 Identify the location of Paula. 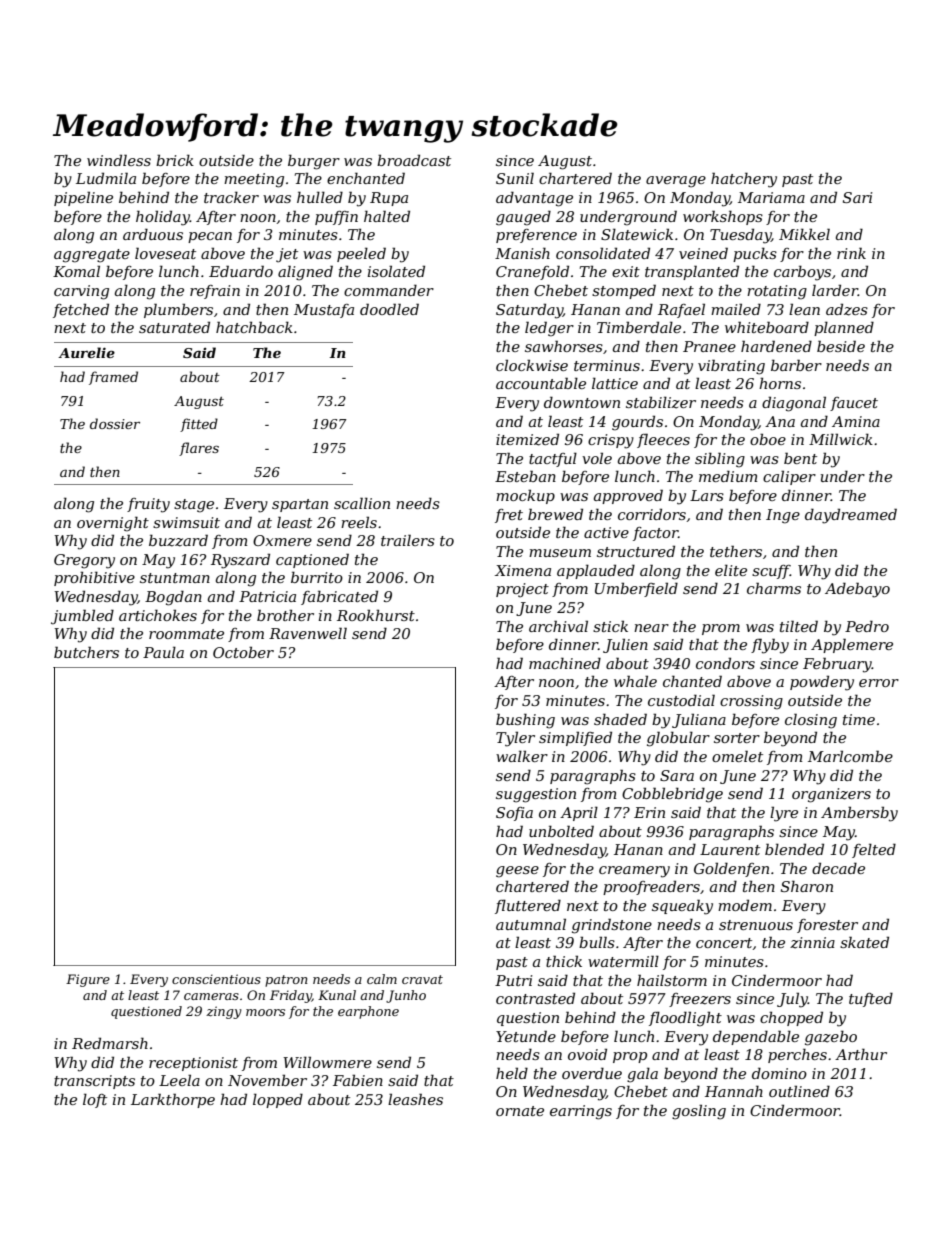
(163, 652).
